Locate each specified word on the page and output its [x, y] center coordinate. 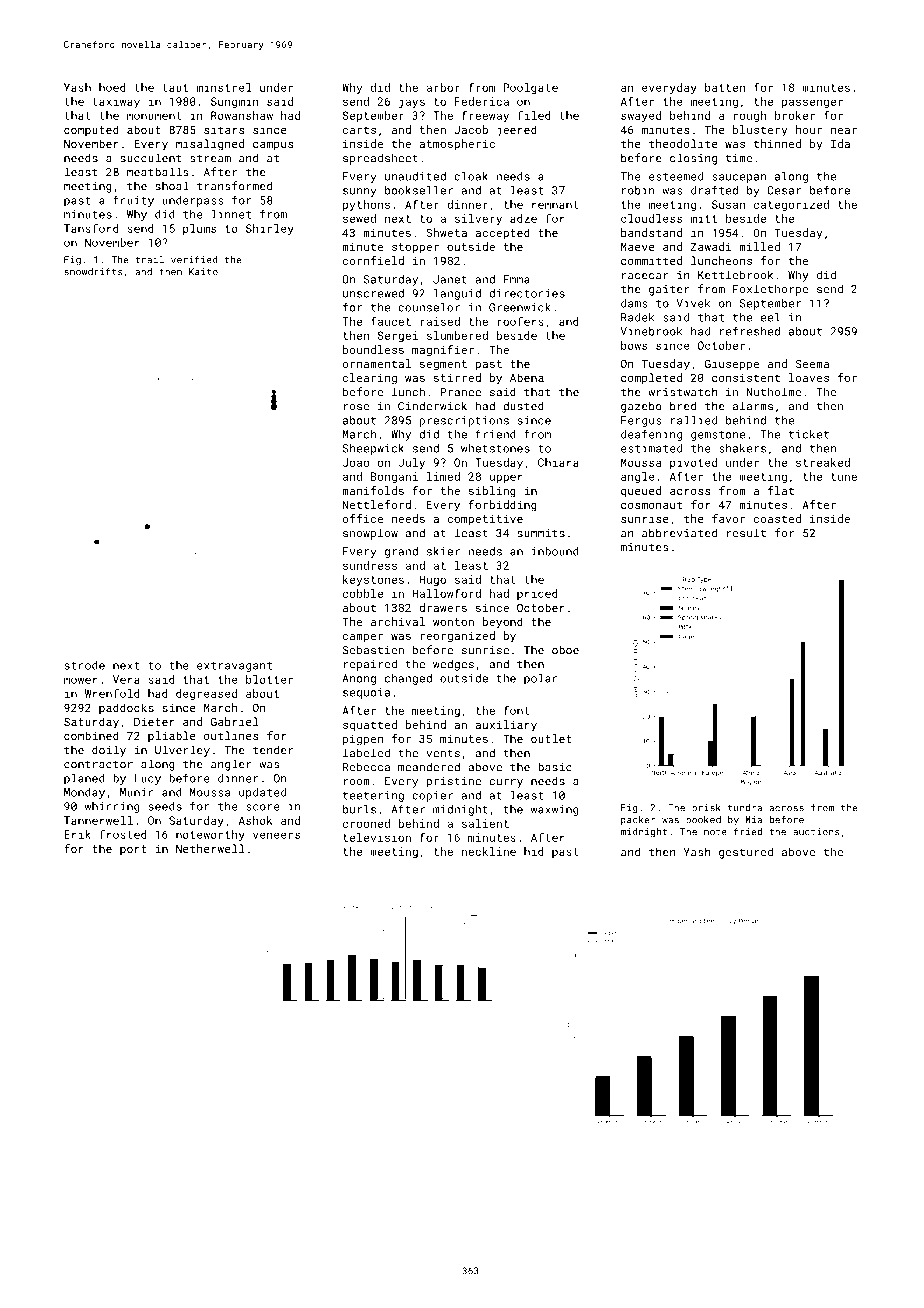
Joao [356, 462]
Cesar [784, 190]
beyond [503, 623]
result [746, 533]
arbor [443, 87]
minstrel [224, 87]
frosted [123, 834]
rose [356, 407]
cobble [363, 593]
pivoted [693, 463]
